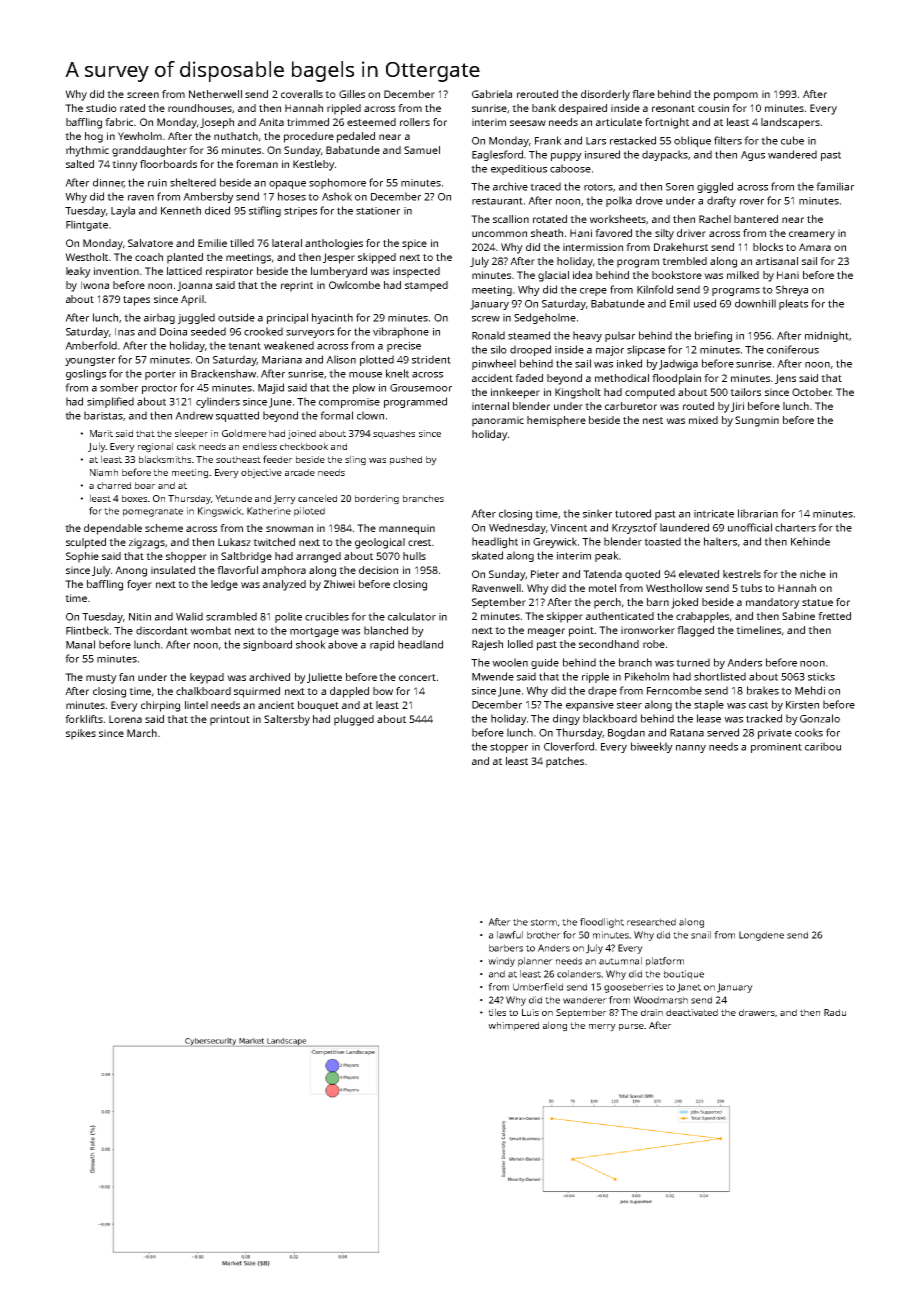 This image has height=1308, width=924. What do you see at coordinates (401, 332) in the image?
I see `vibraphone` at bounding box center [401, 332].
